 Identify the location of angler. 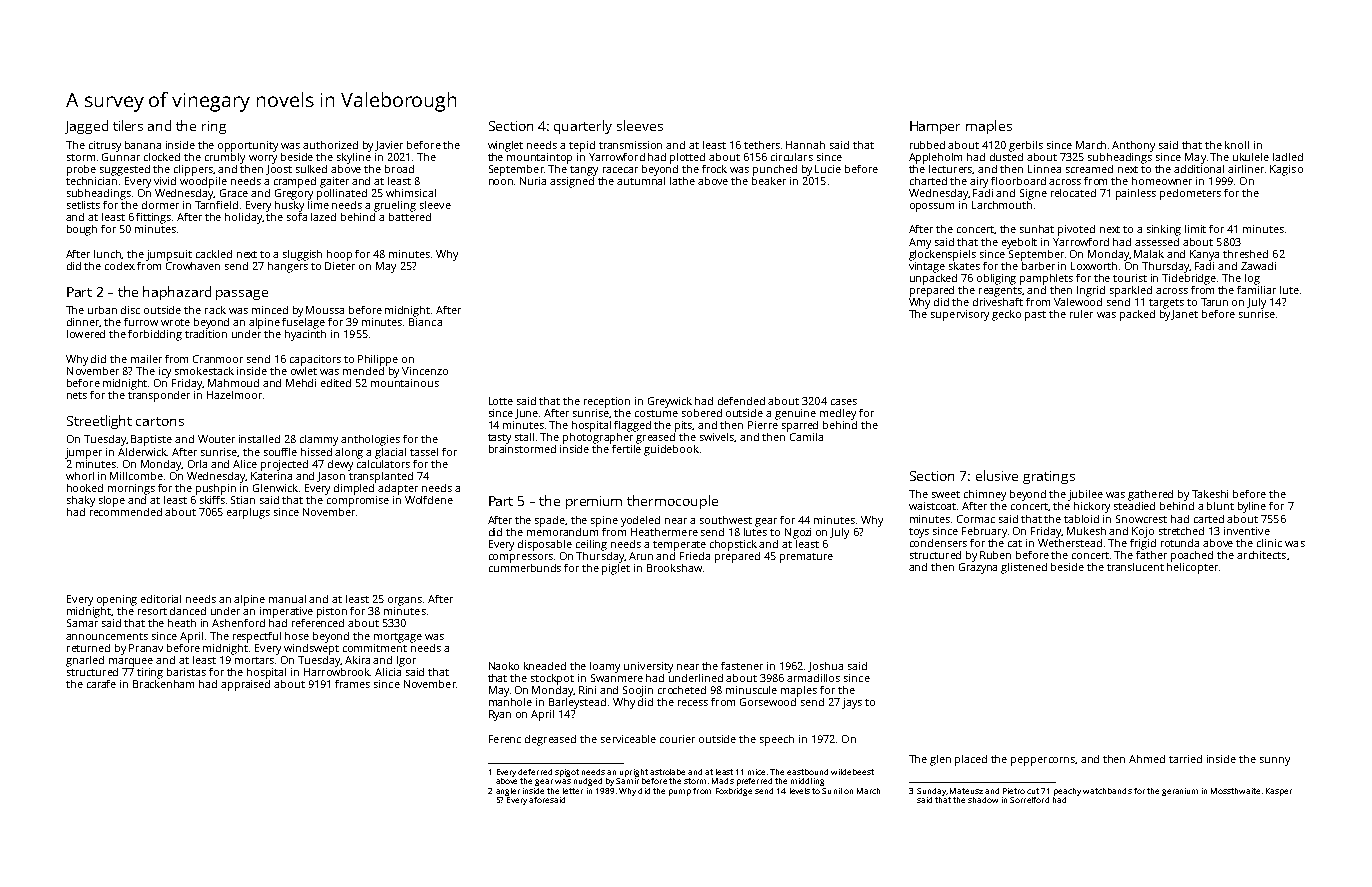
(508, 792).
